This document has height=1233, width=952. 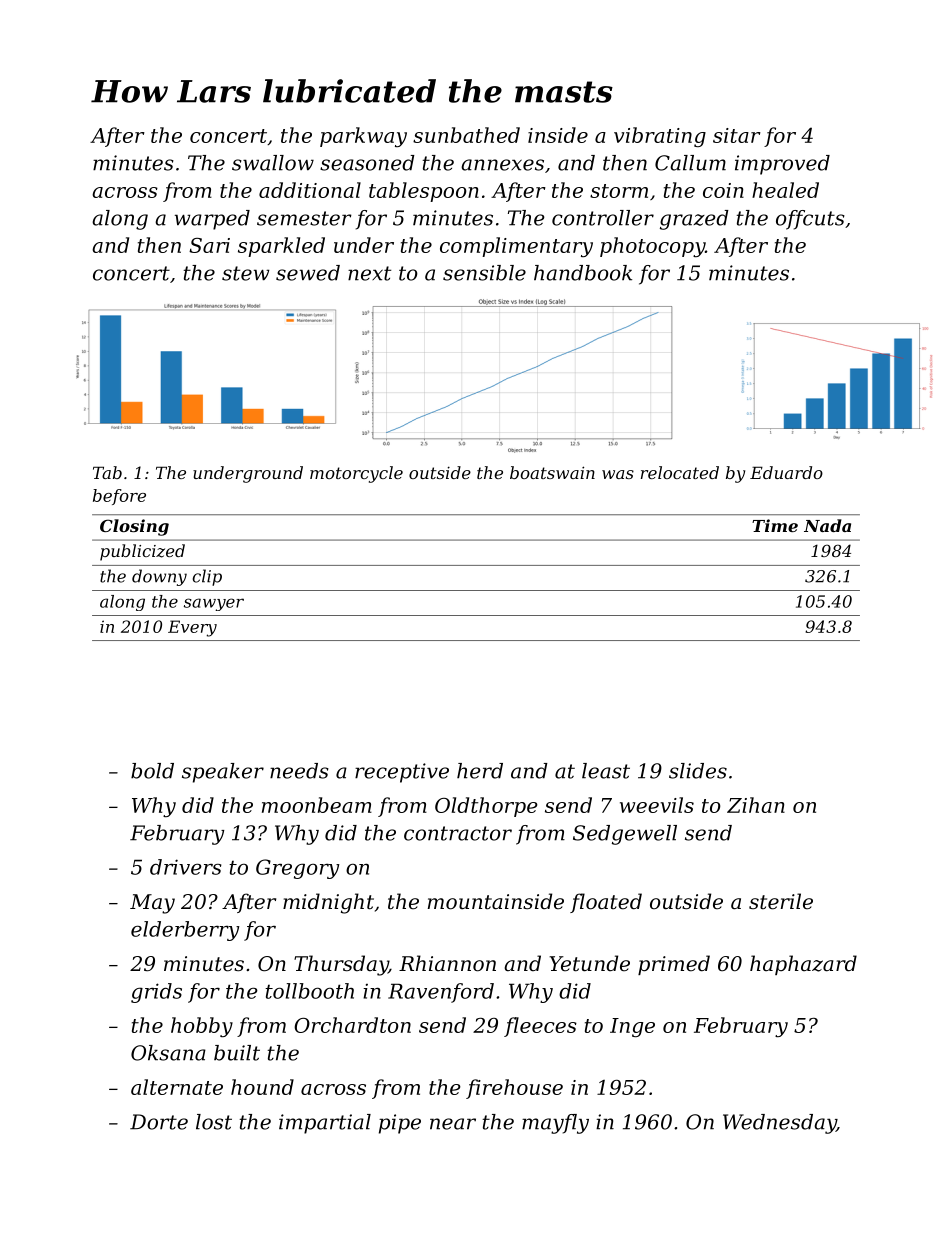 What do you see at coordinates (827, 525) in the document?
I see `Nada` at bounding box center [827, 525].
